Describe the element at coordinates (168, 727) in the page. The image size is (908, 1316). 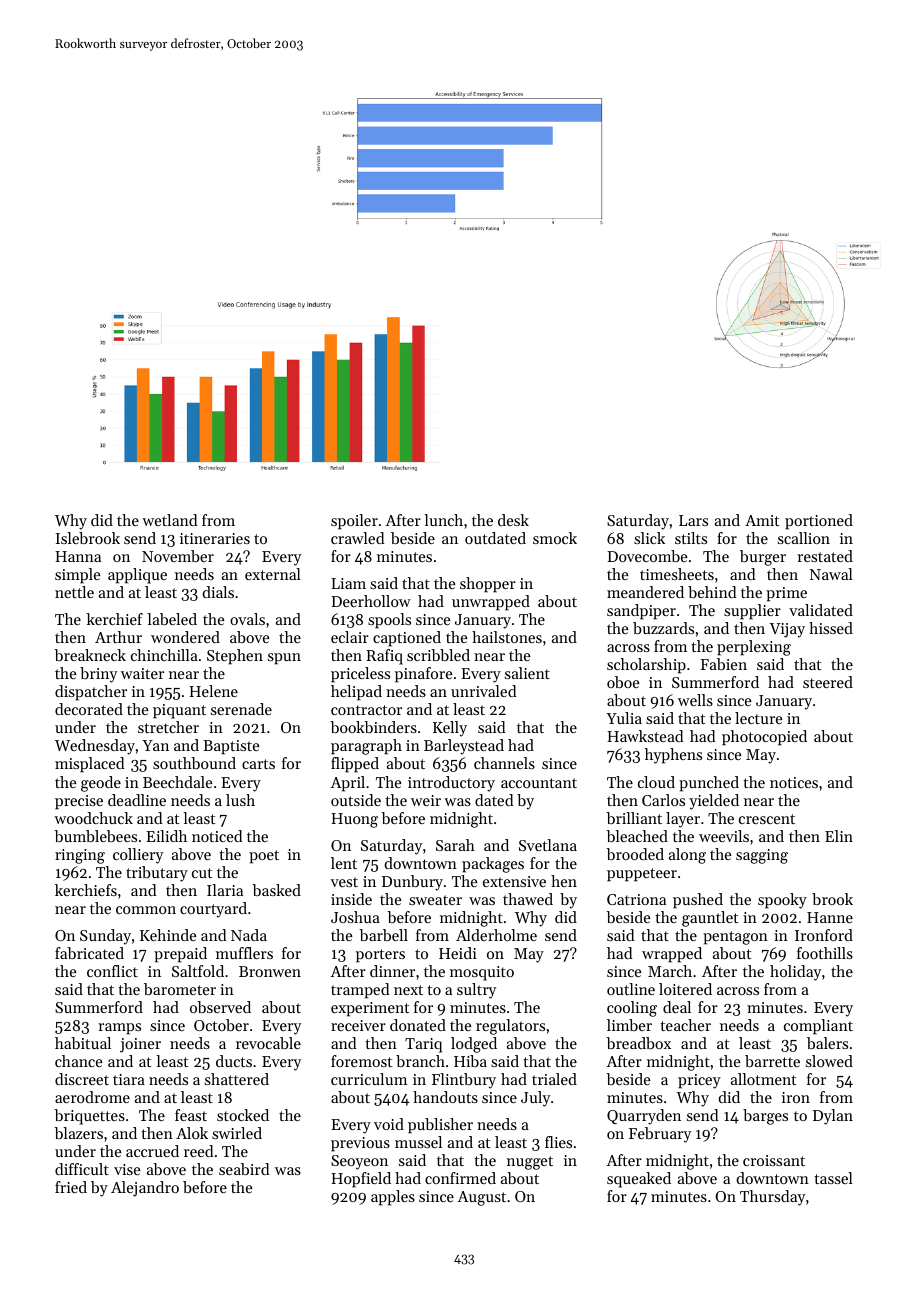
I see `stretcher` at that location.
